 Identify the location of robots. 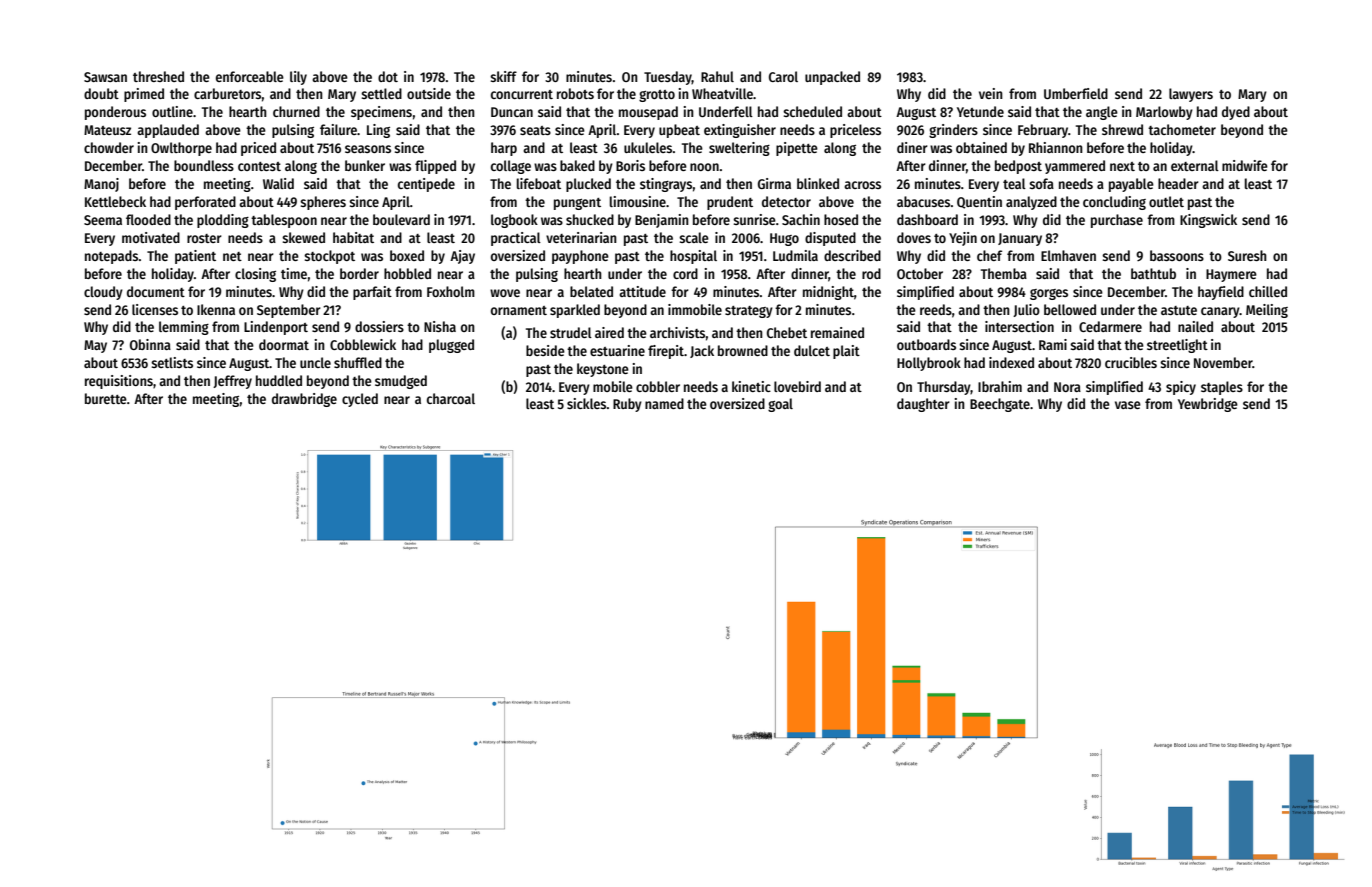
(575, 93).
